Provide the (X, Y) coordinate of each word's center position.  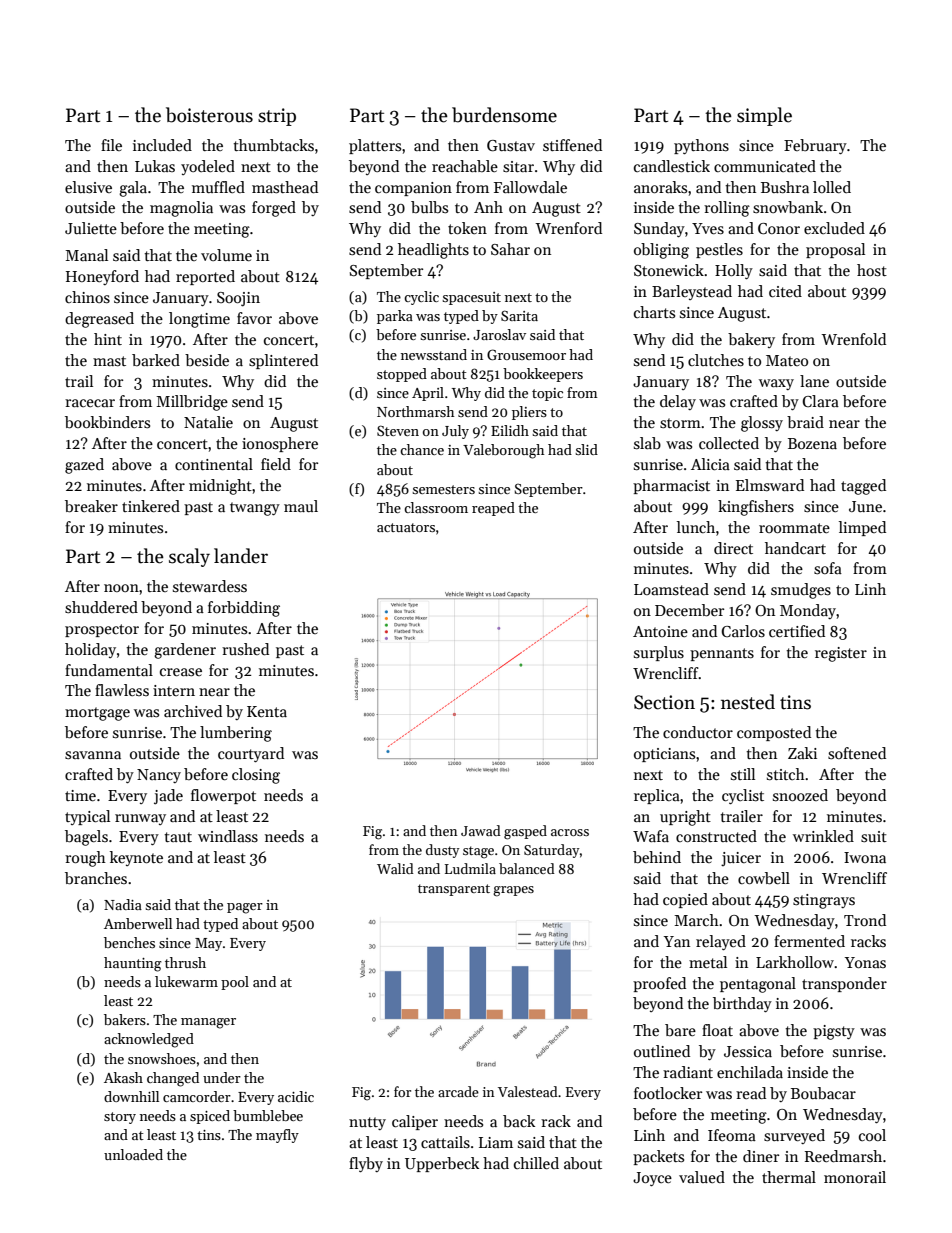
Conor (779, 229)
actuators (406, 527)
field (276, 464)
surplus (659, 653)
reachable (465, 166)
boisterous (209, 115)
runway (140, 819)
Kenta (267, 711)
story (120, 1118)
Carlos (743, 631)
